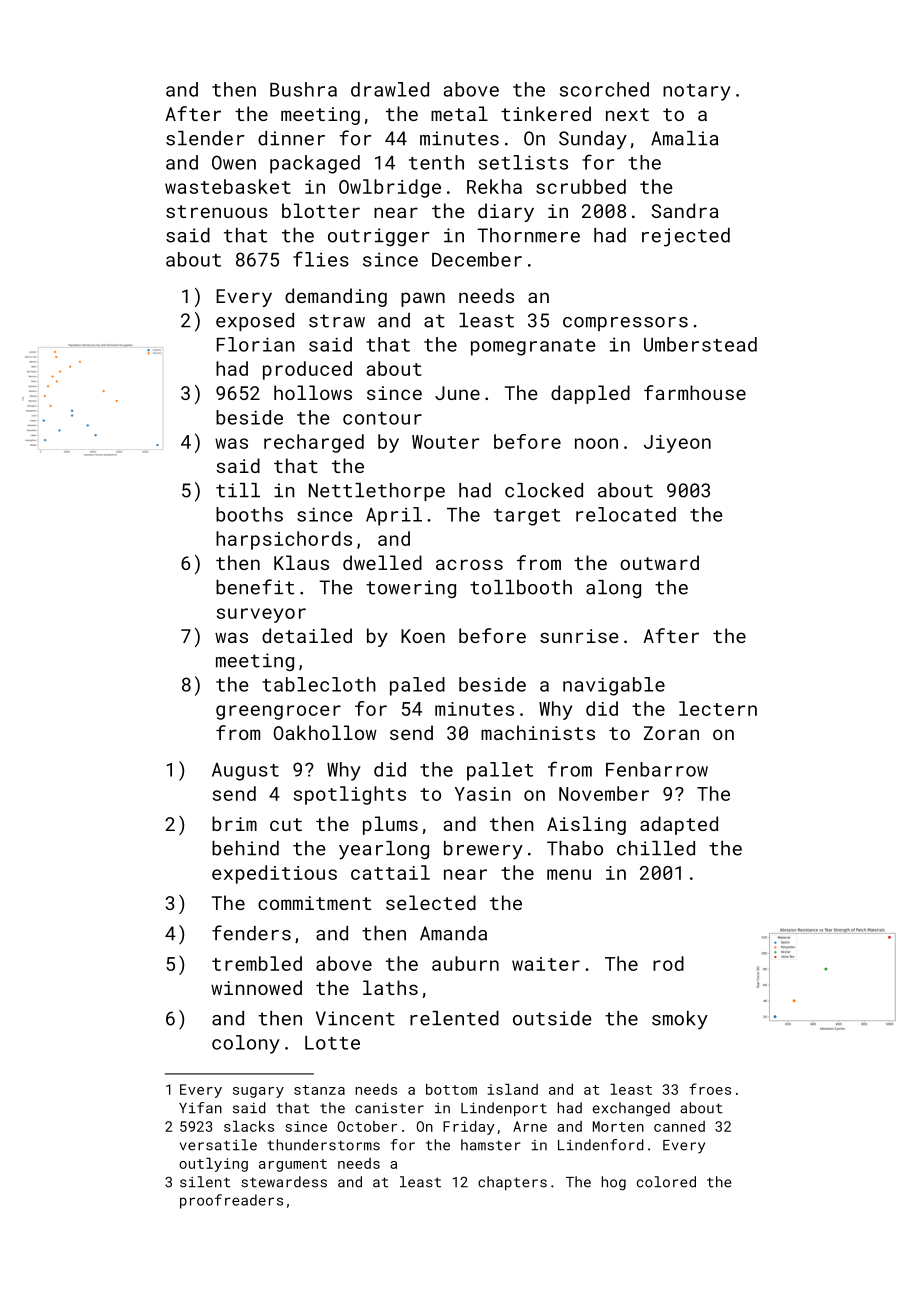 Image resolution: width=924 pixels, height=1311 pixels. Describe the element at coordinates (521, 587) in the screenshot. I see `tollbooth` at that location.
